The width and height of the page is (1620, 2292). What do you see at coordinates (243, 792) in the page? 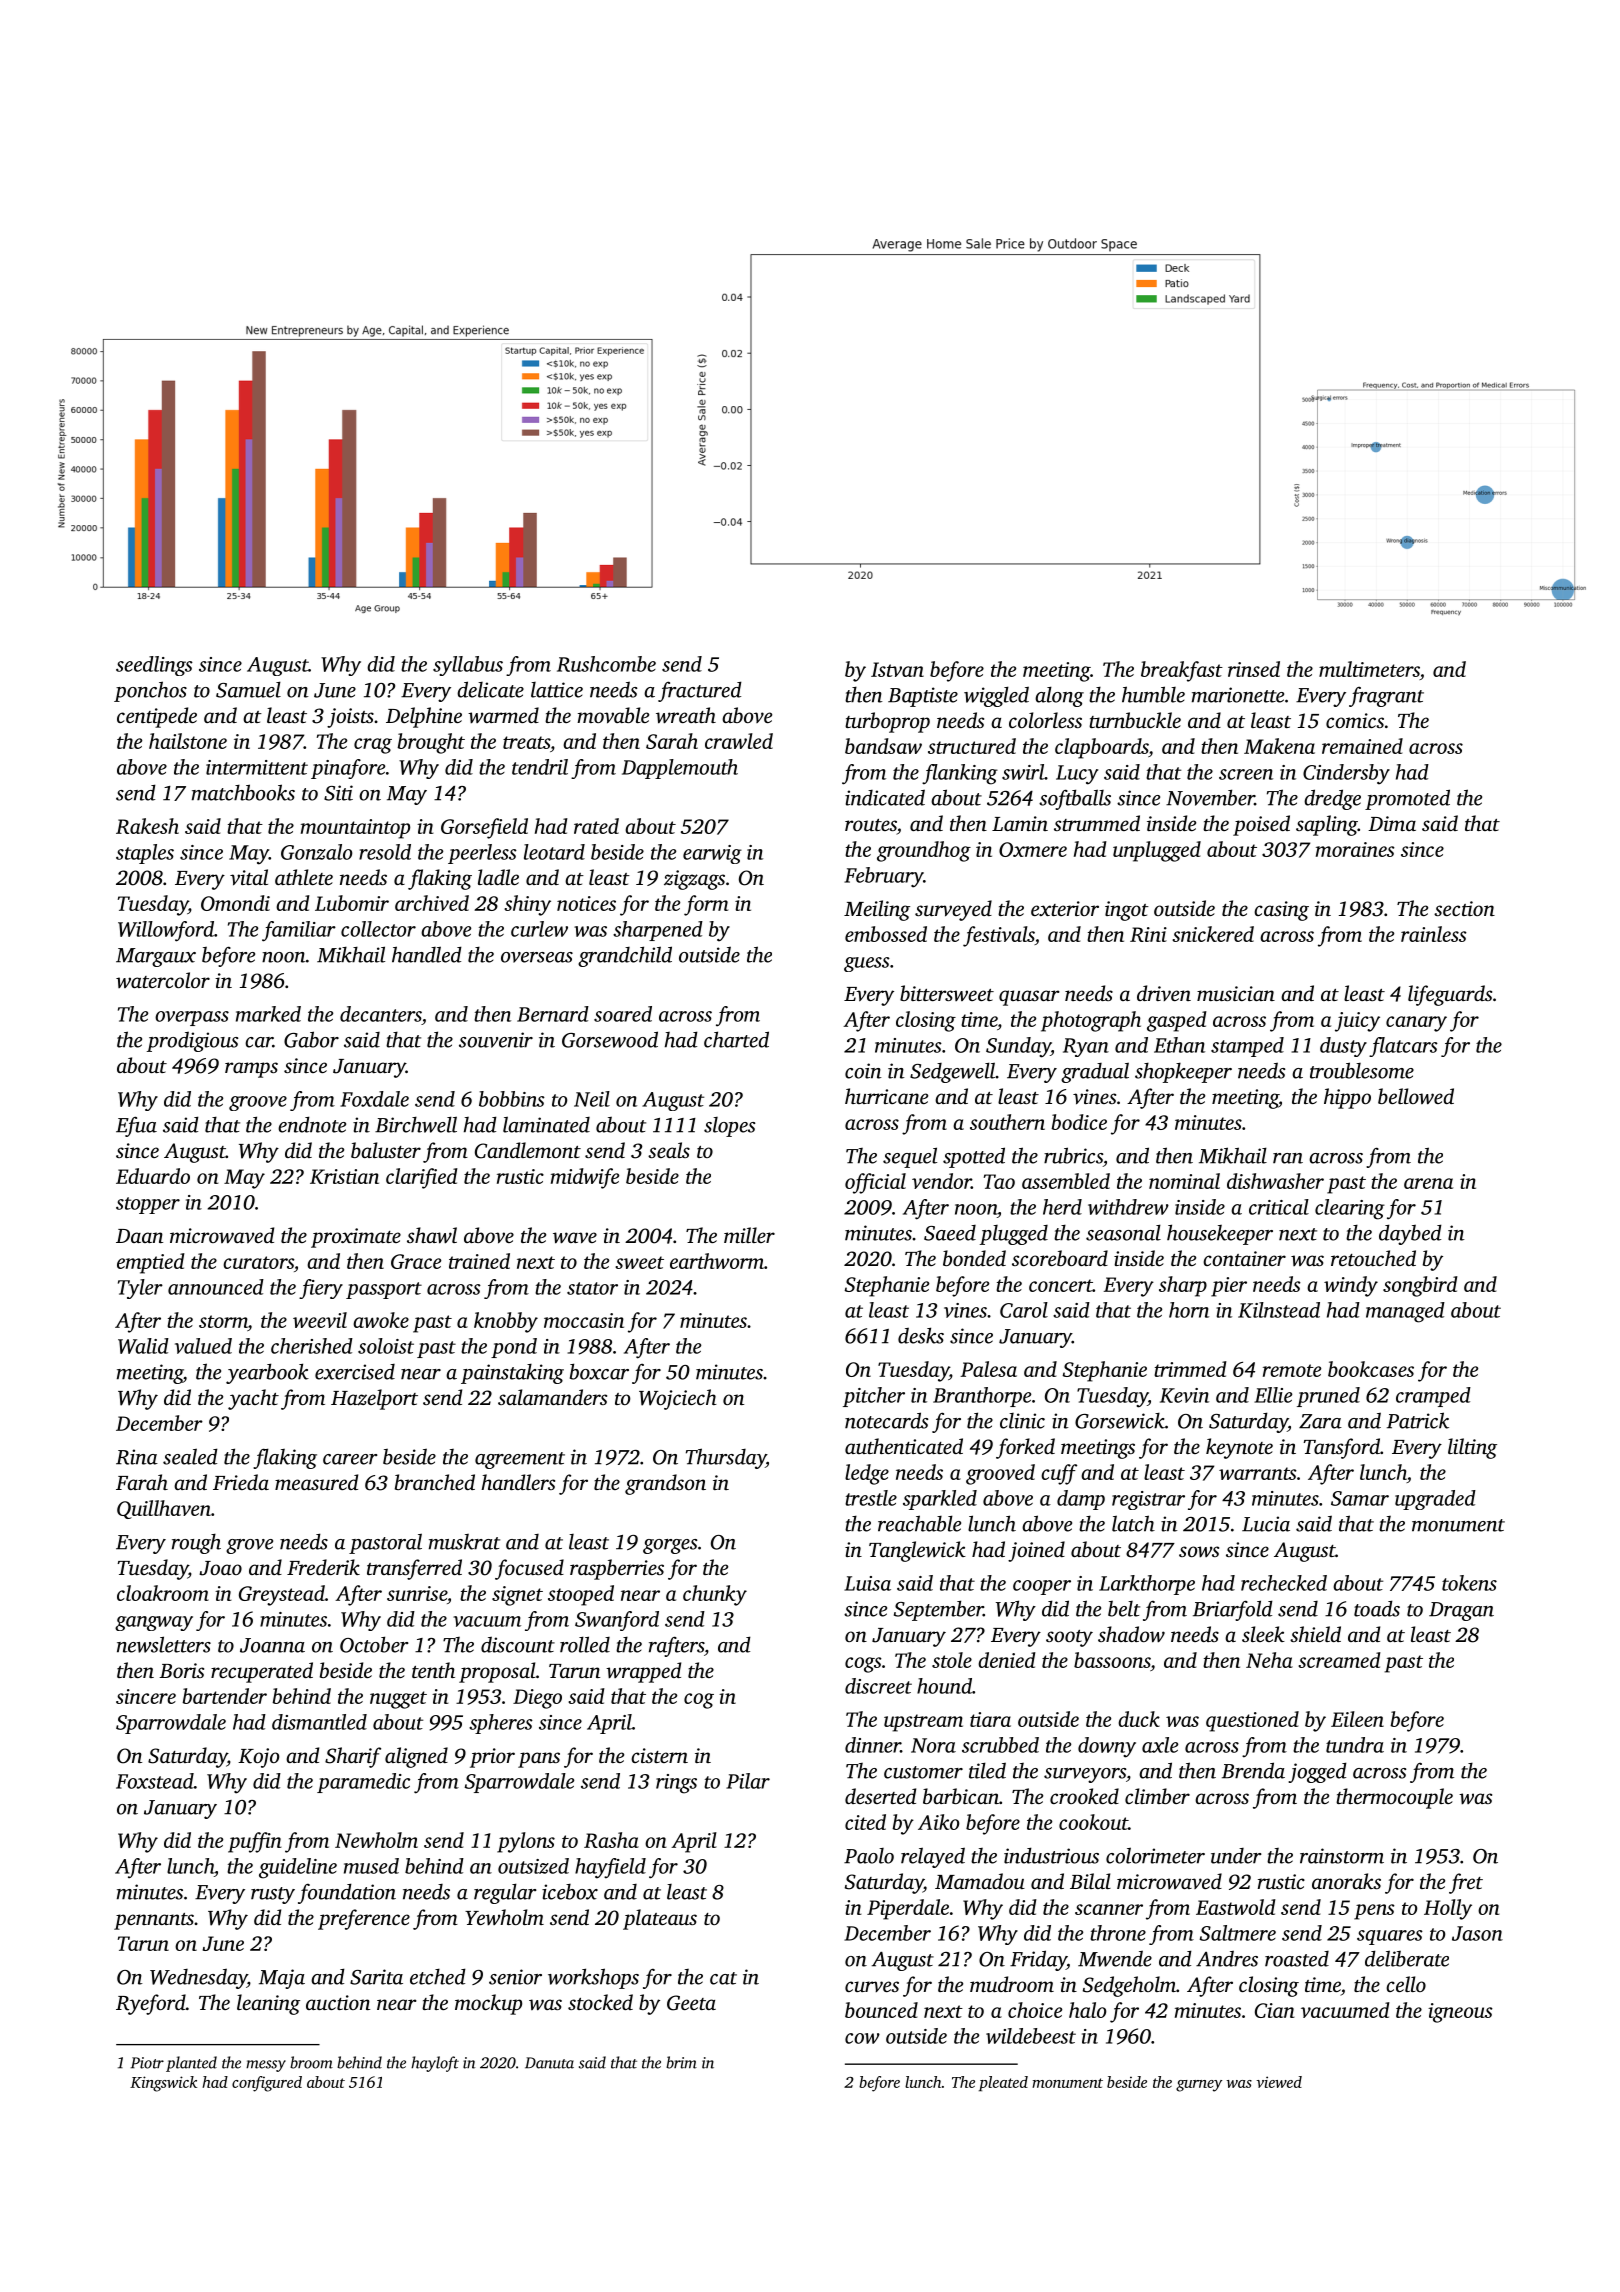
I see `matchbooks` at bounding box center [243, 792].
